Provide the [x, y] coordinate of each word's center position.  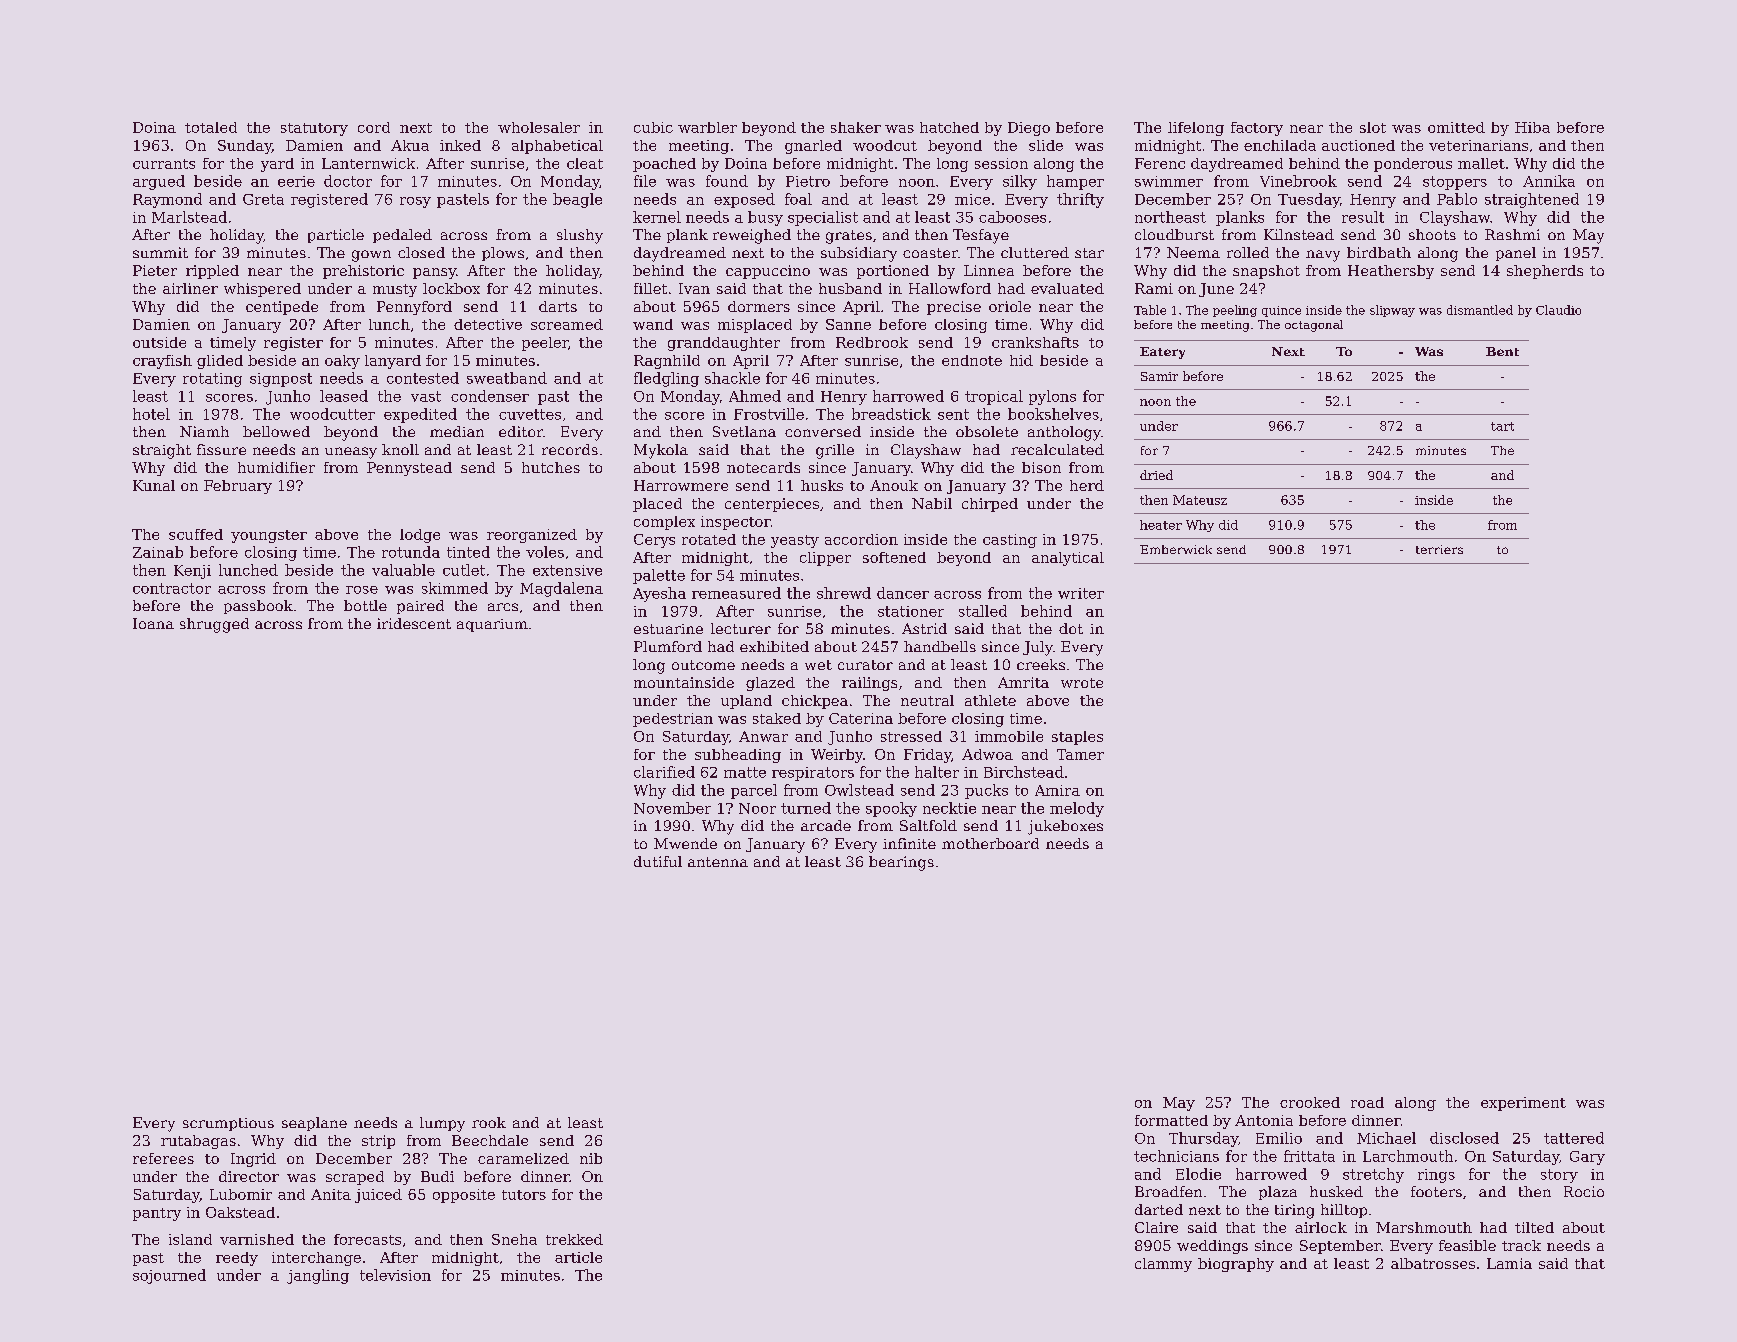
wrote [1082, 683]
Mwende [685, 843]
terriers [1439, 549]
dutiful [658, 861]
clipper [825, 559]
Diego [1029, 129]
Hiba [1532, 127]
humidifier [276, 467]
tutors [524, 1195]
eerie [296, 181]
